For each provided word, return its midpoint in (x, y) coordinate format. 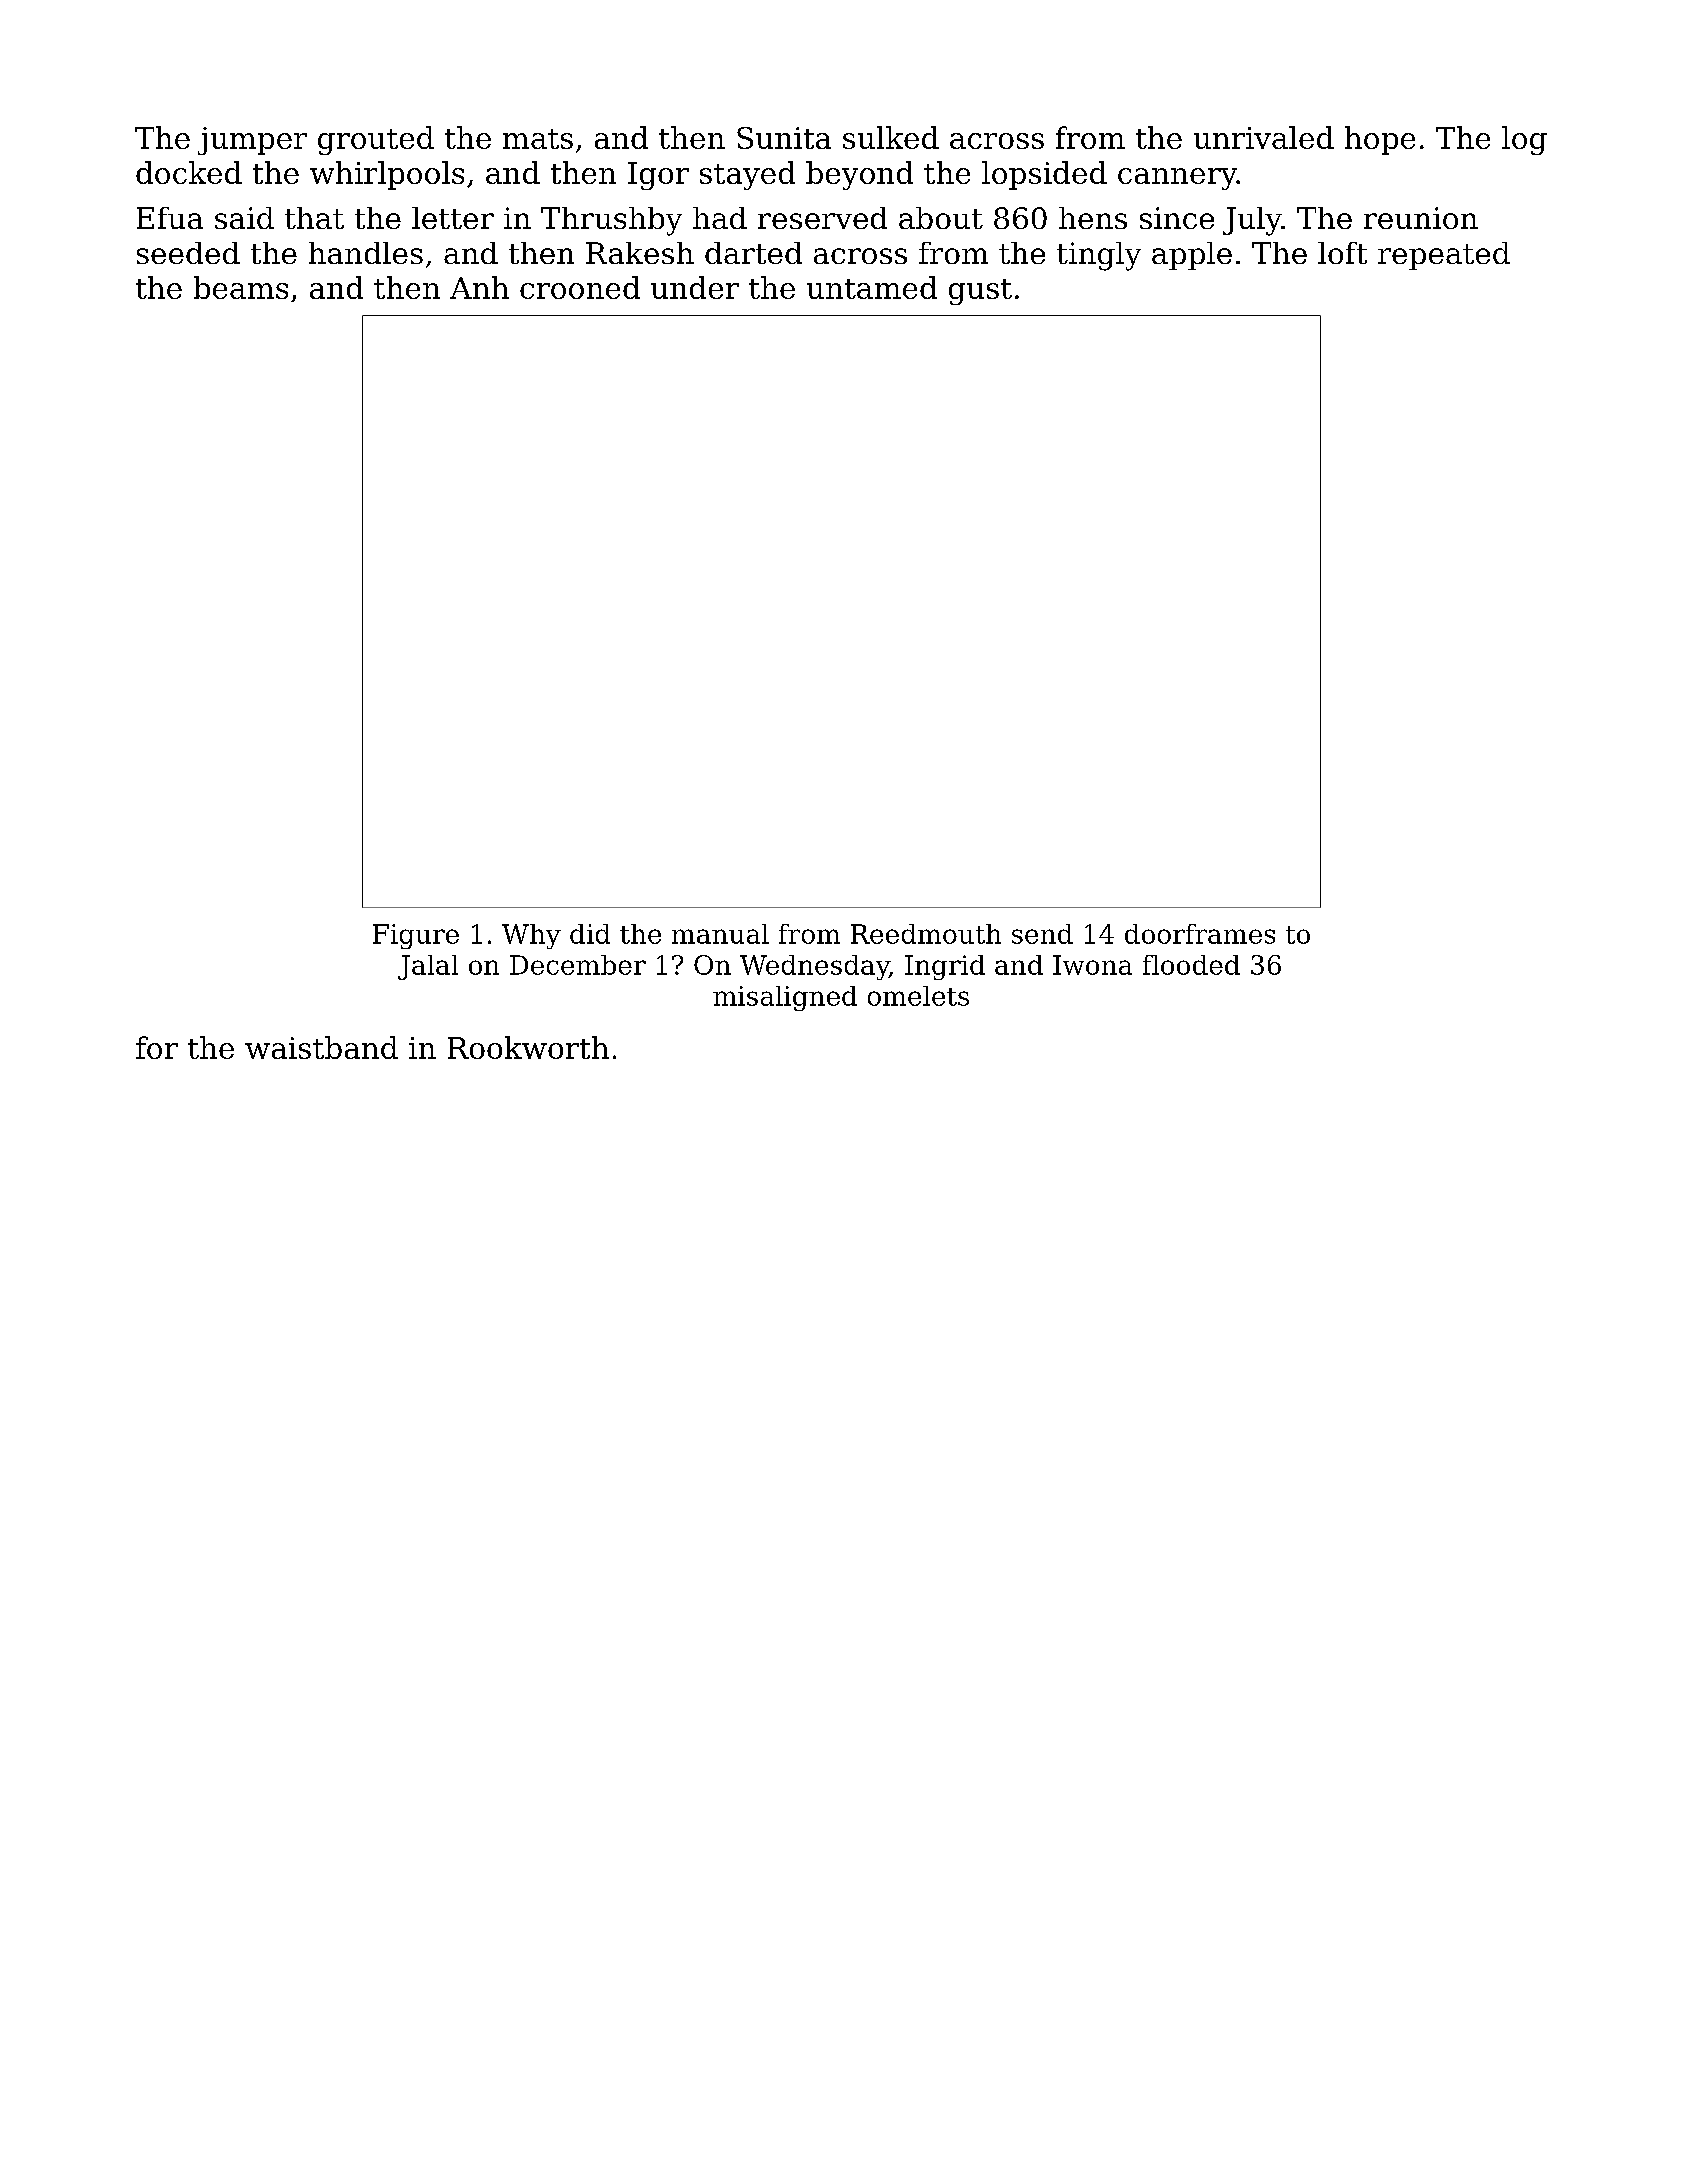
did (590, 934)
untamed (872, 287)
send (1042, 934)
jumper (252, 141)
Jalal (428, 967)
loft (1342, 253)
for (157, 1047)
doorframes (1200, 934)
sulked (891, 137)
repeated (1444, 256)
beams (241, 287)
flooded (1191, 965)
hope (1380, 140)
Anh (479, 287)
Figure (416, 936)
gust (980, 292)
